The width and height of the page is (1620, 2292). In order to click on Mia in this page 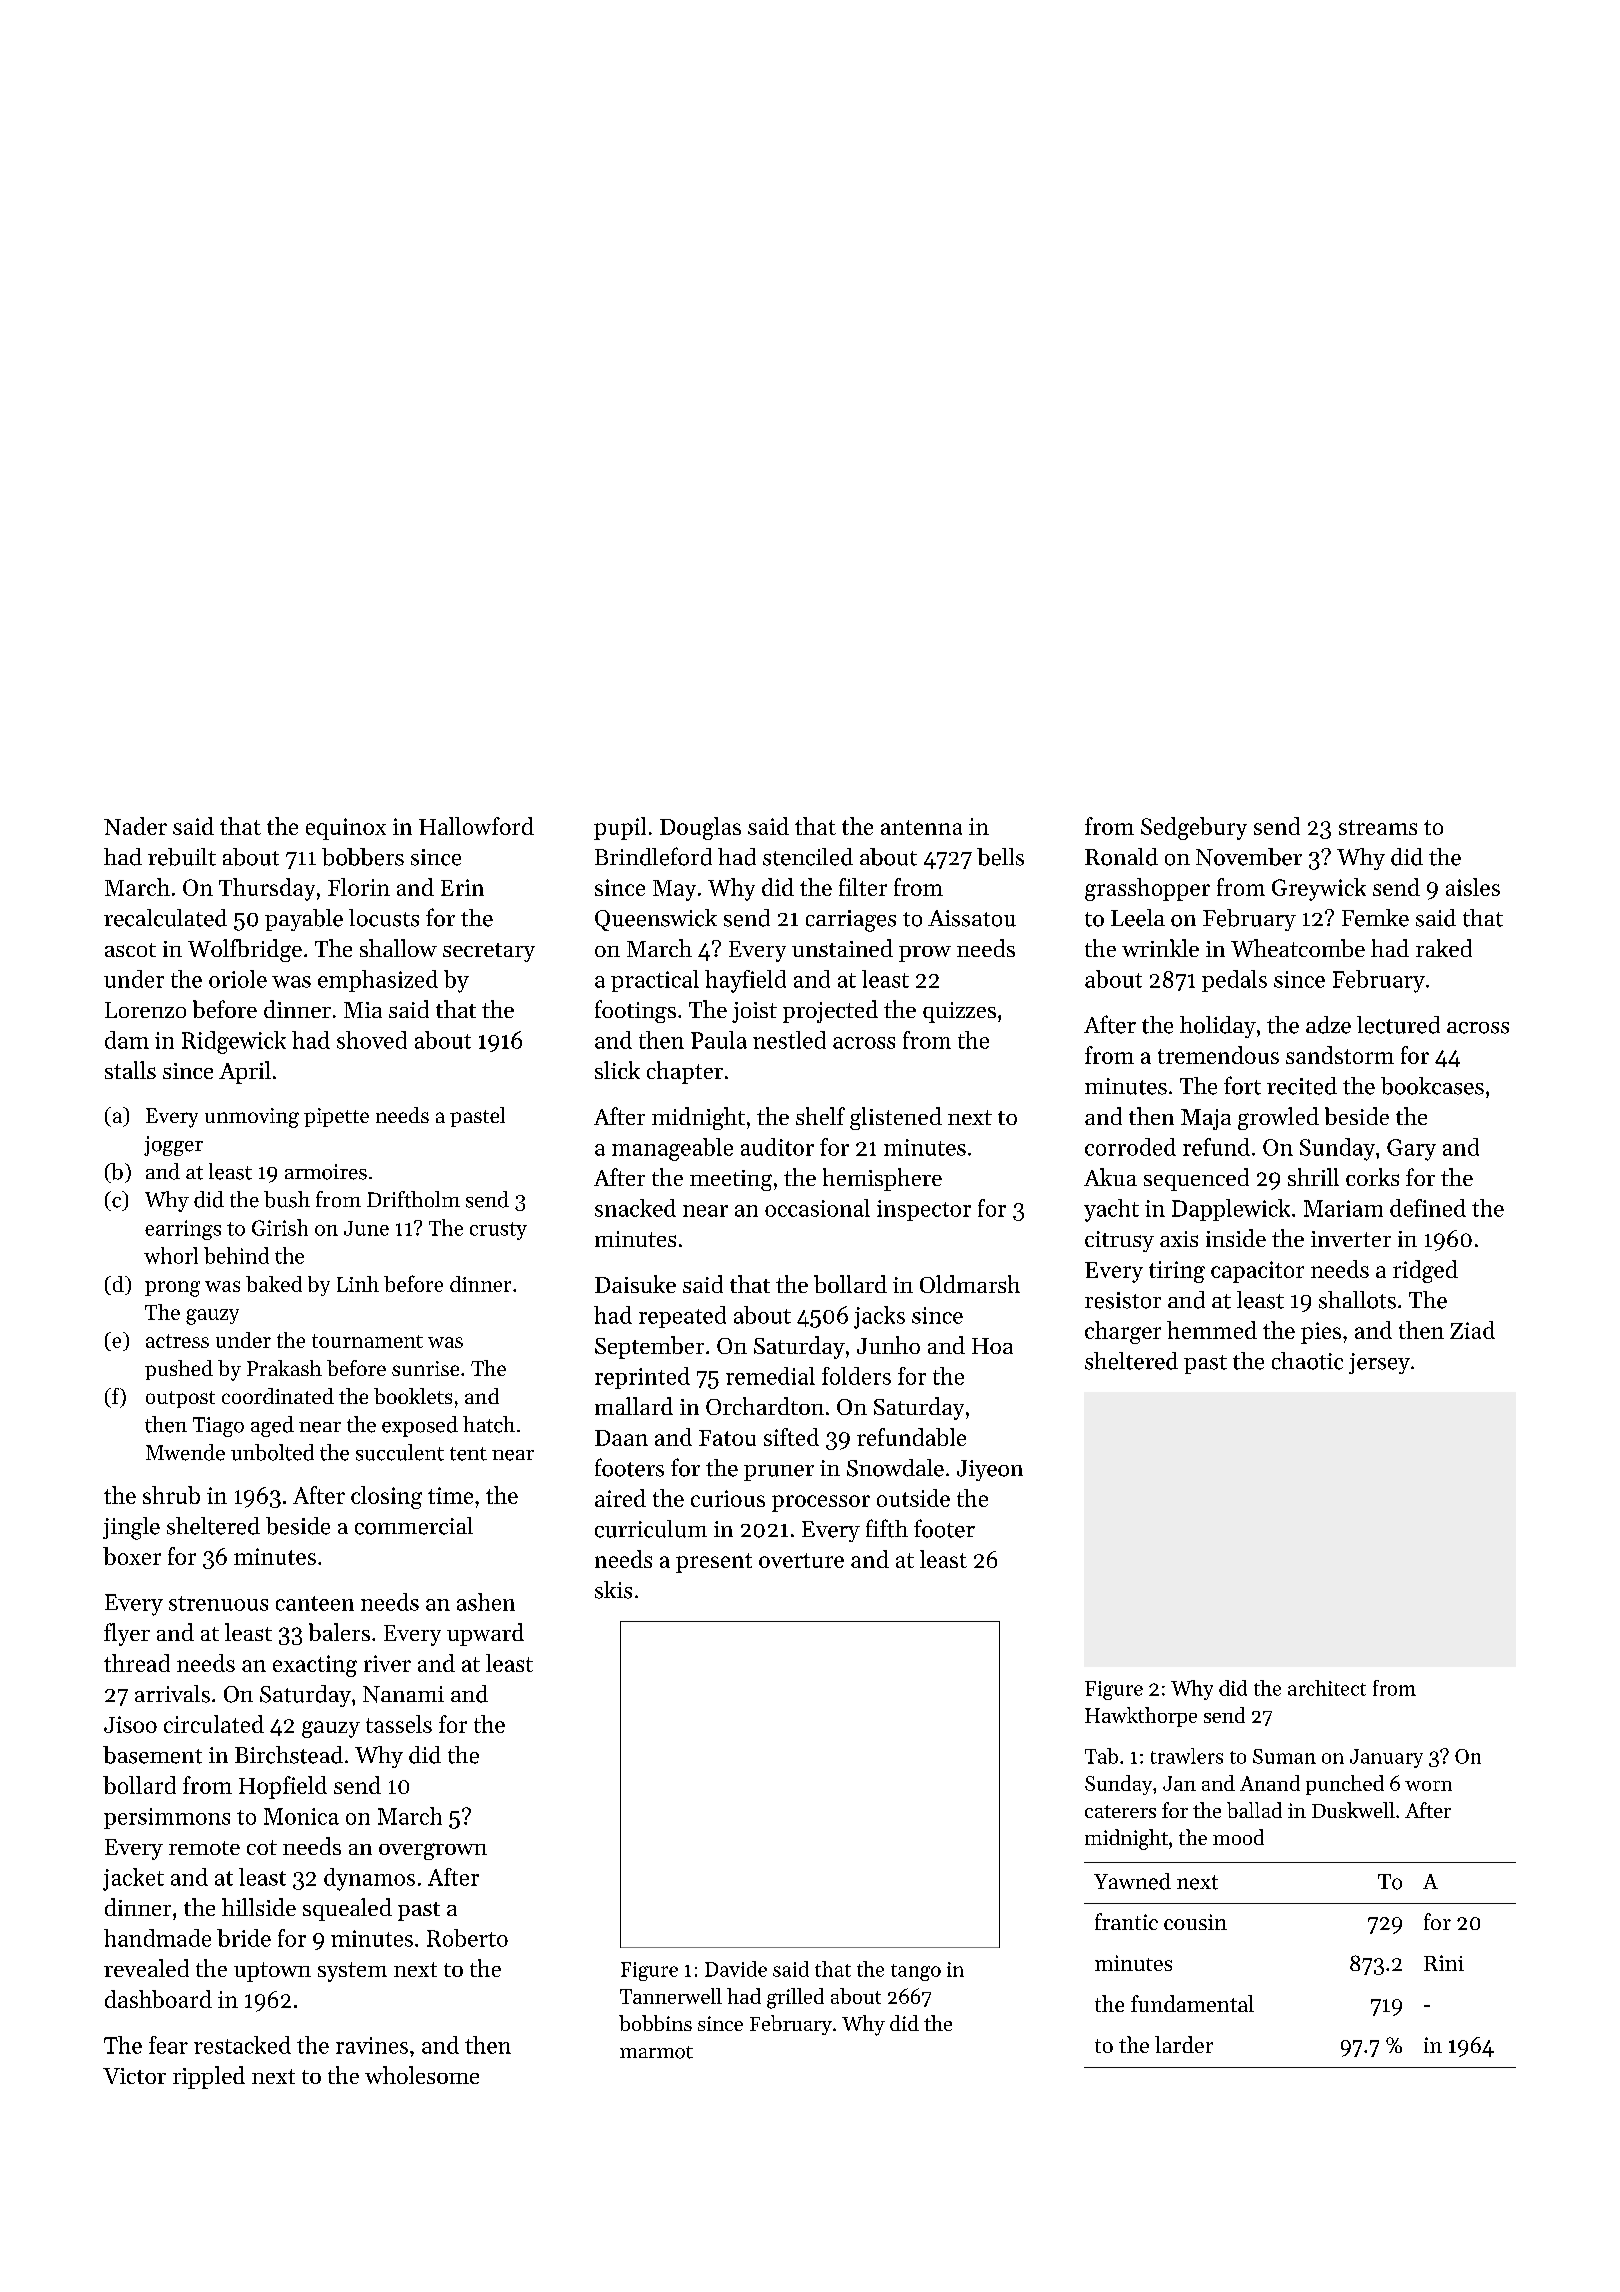, I will do `click(363, 1010)`.
